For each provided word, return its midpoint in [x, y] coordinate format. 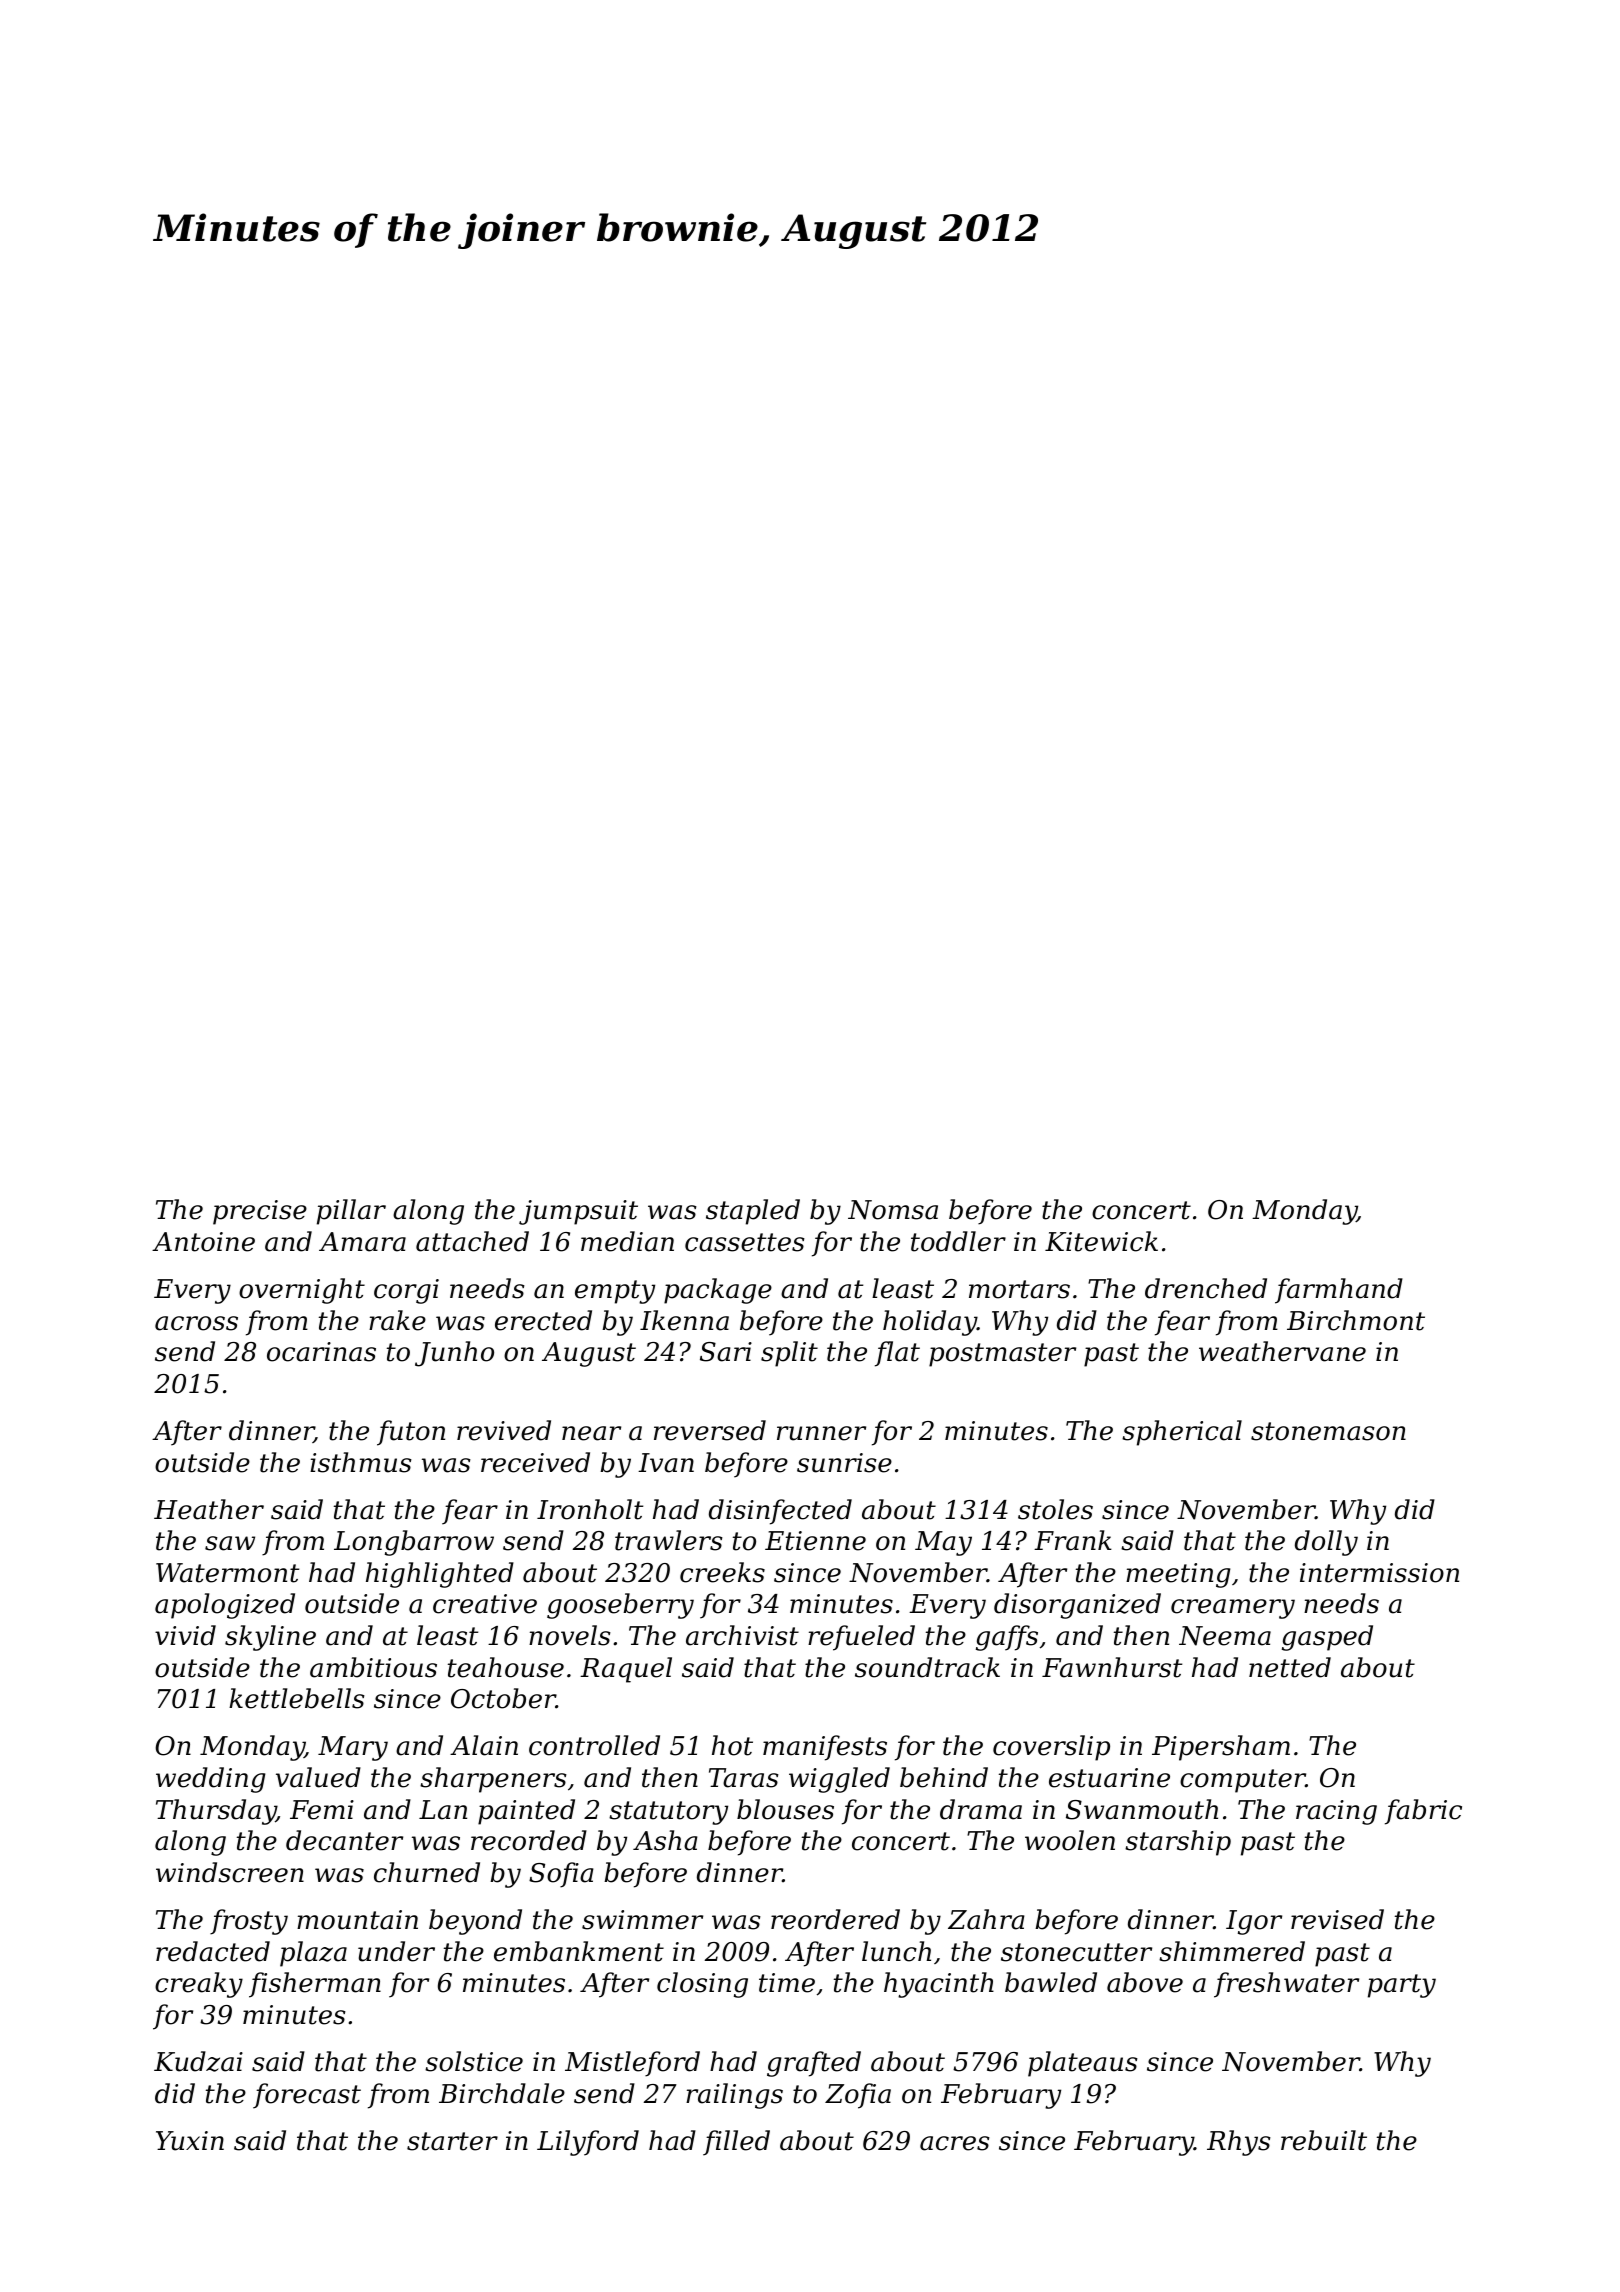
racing [1336, 1812]
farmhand [1339, 1291]
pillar [351, 1212]
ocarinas [321, 1352]
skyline [270, 1638]
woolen [1070, 1840]
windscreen [230, 1872]
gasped [1327, 1638]
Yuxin [190, 2141]
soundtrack [927, 1667]
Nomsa [893, 1210]
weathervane [1282, 1351]
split [789, 1354]
